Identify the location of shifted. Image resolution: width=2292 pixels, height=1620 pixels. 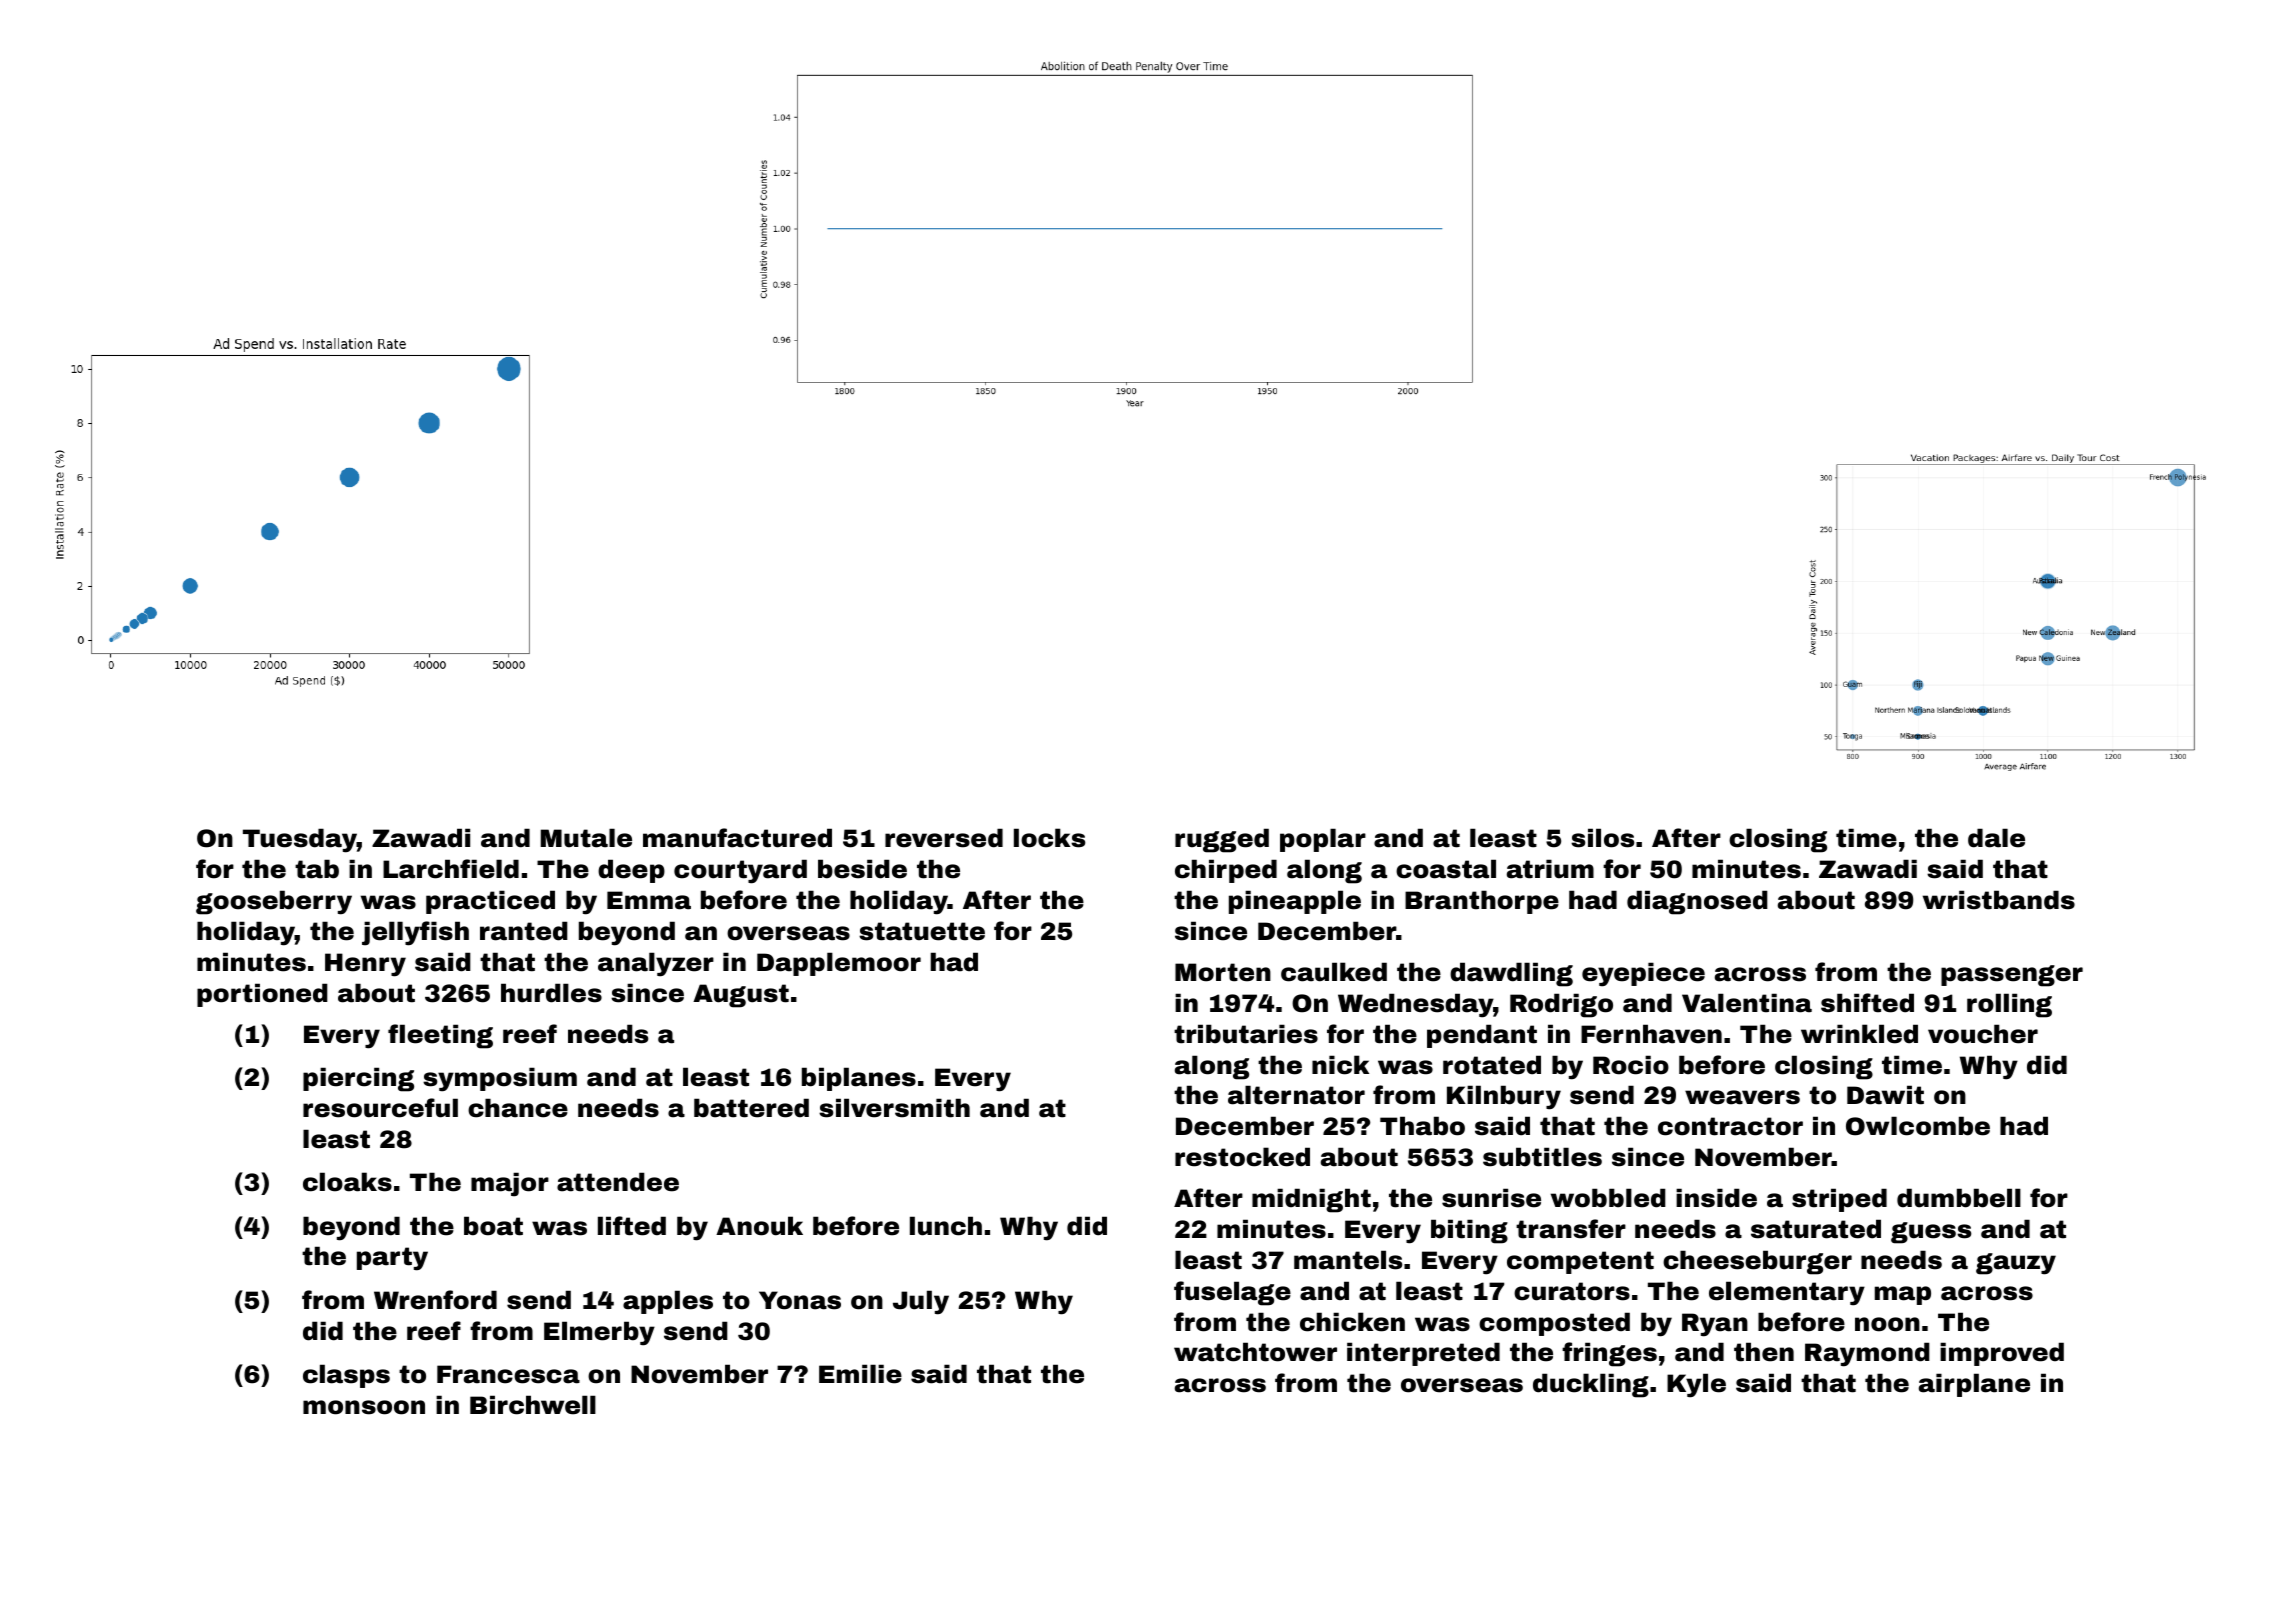
(1867, 1003).
